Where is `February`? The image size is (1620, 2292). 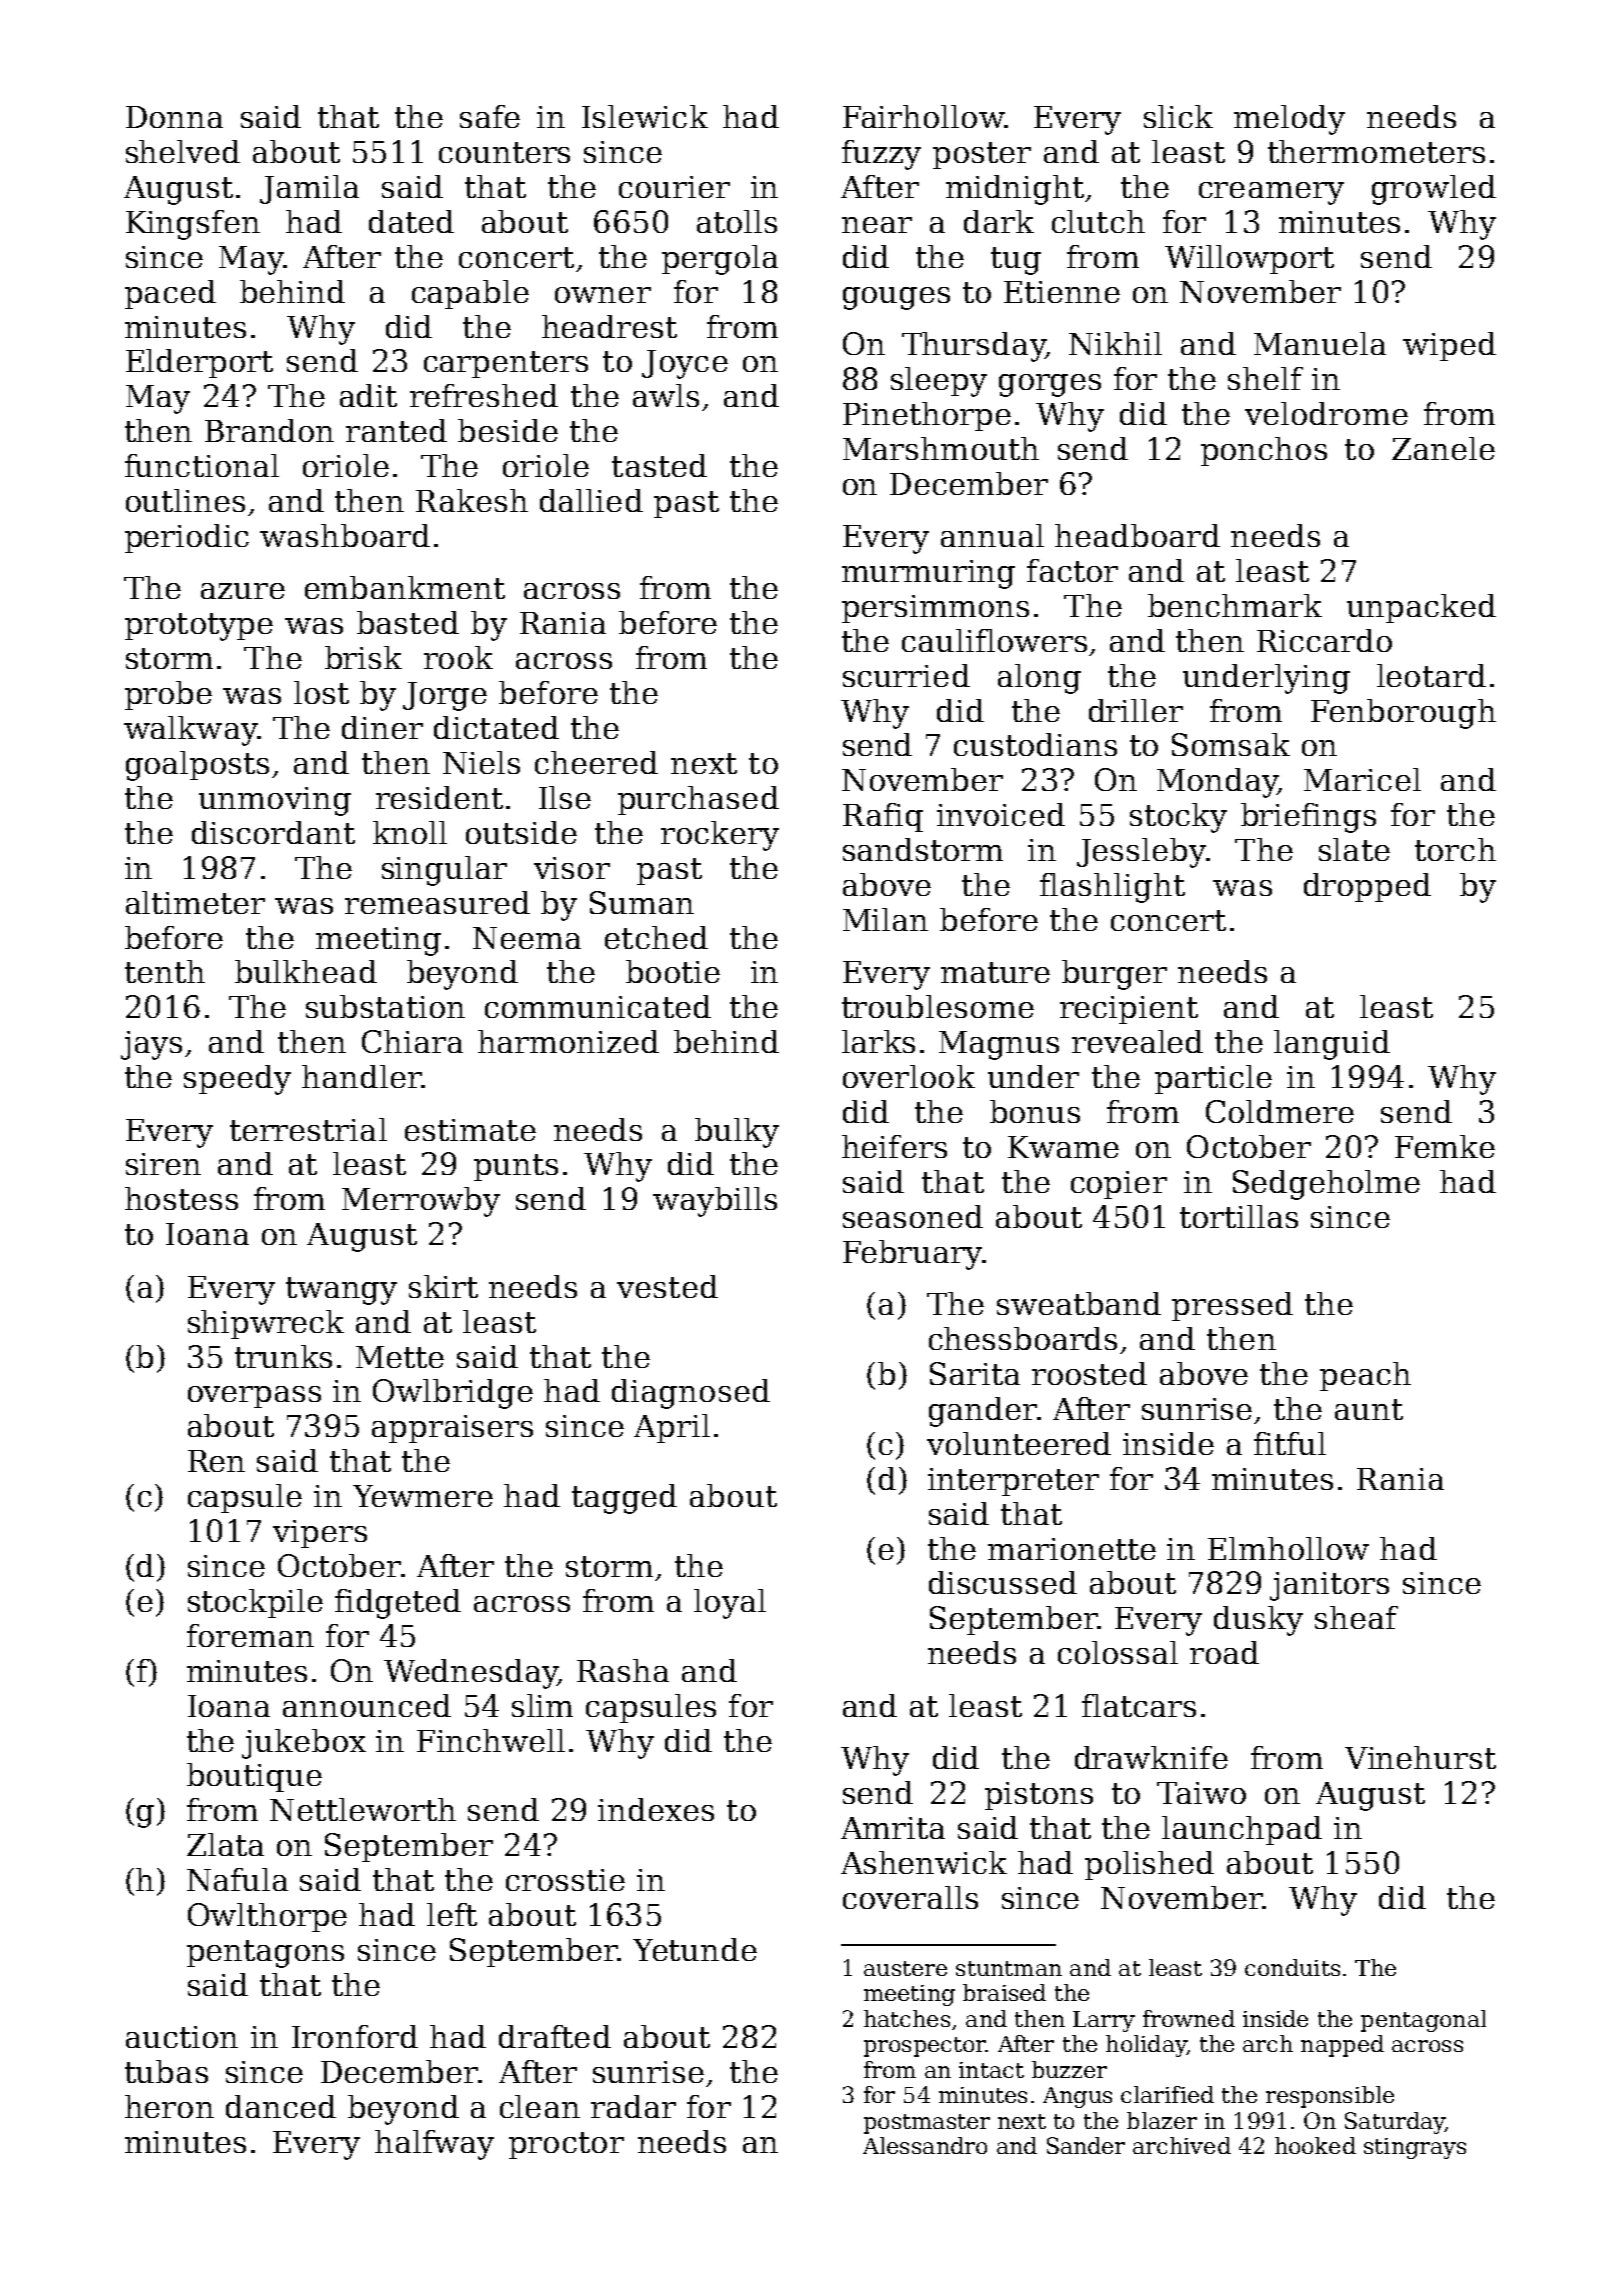
February is located at coordinates (912, 1255).
